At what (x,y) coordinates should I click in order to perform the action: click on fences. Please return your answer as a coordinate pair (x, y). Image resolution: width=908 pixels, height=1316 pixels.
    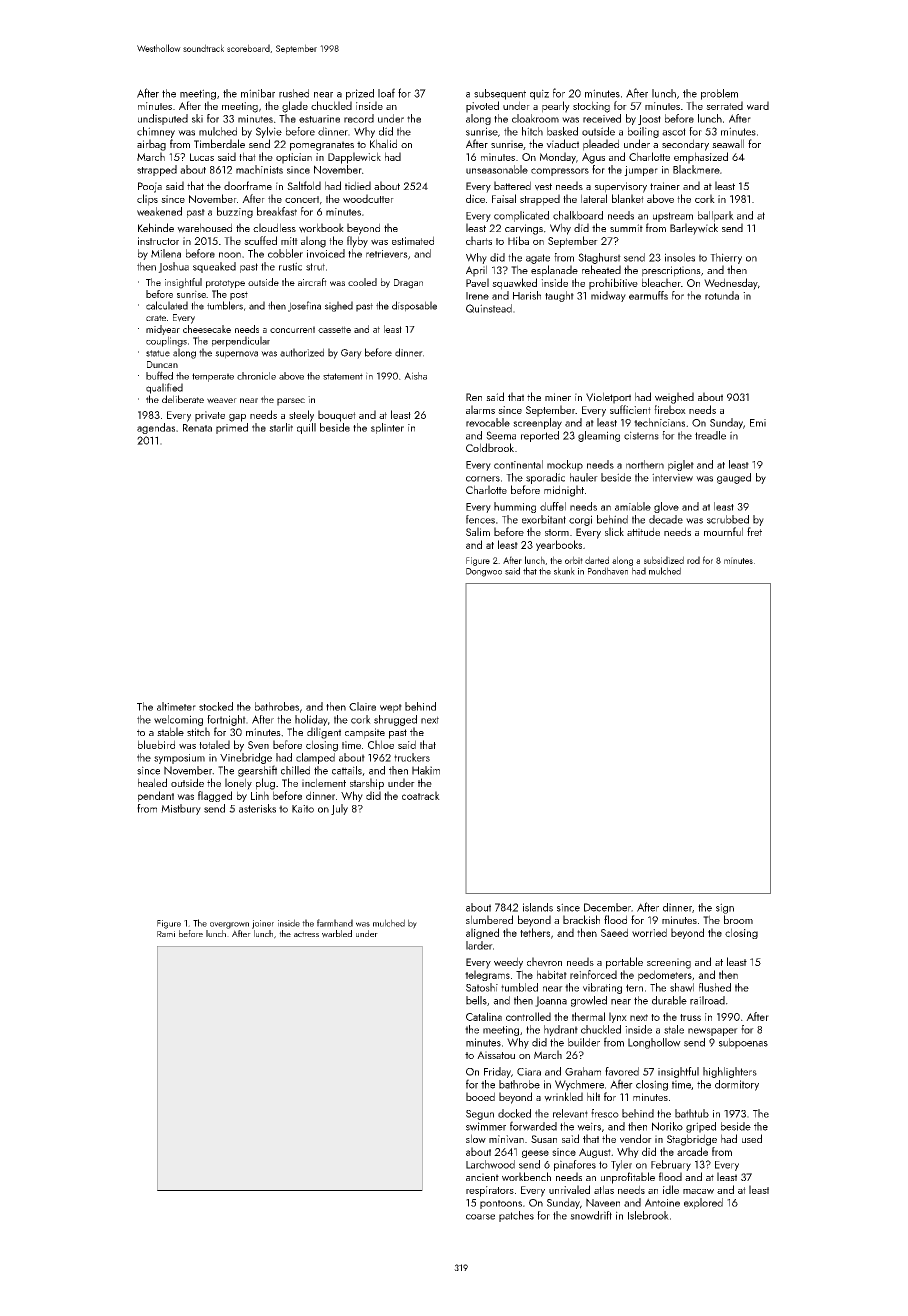
    Looking at the image, I should click on (480, 519).
